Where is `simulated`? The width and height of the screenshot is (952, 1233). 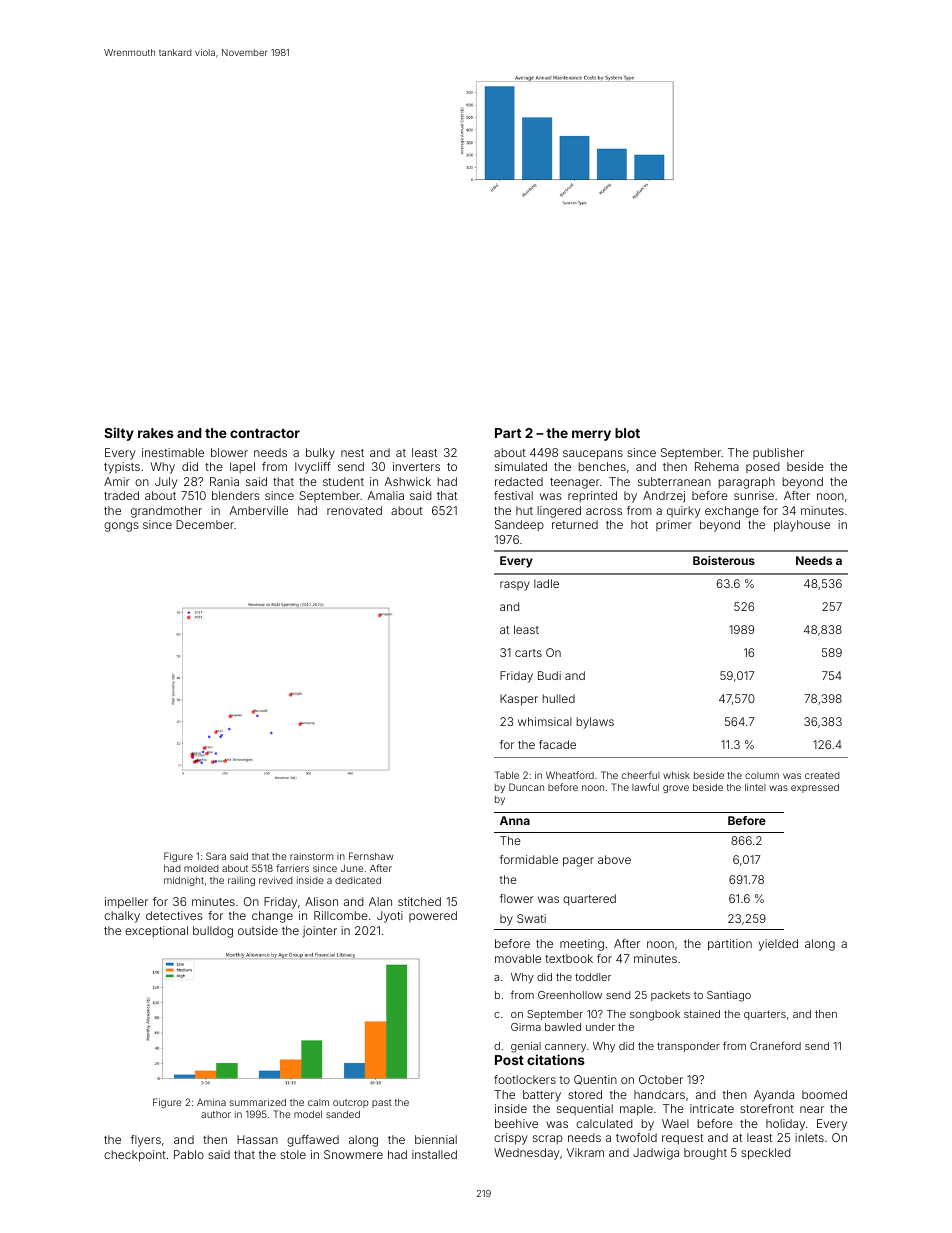 simulated is located at coordinates (521, 466).
